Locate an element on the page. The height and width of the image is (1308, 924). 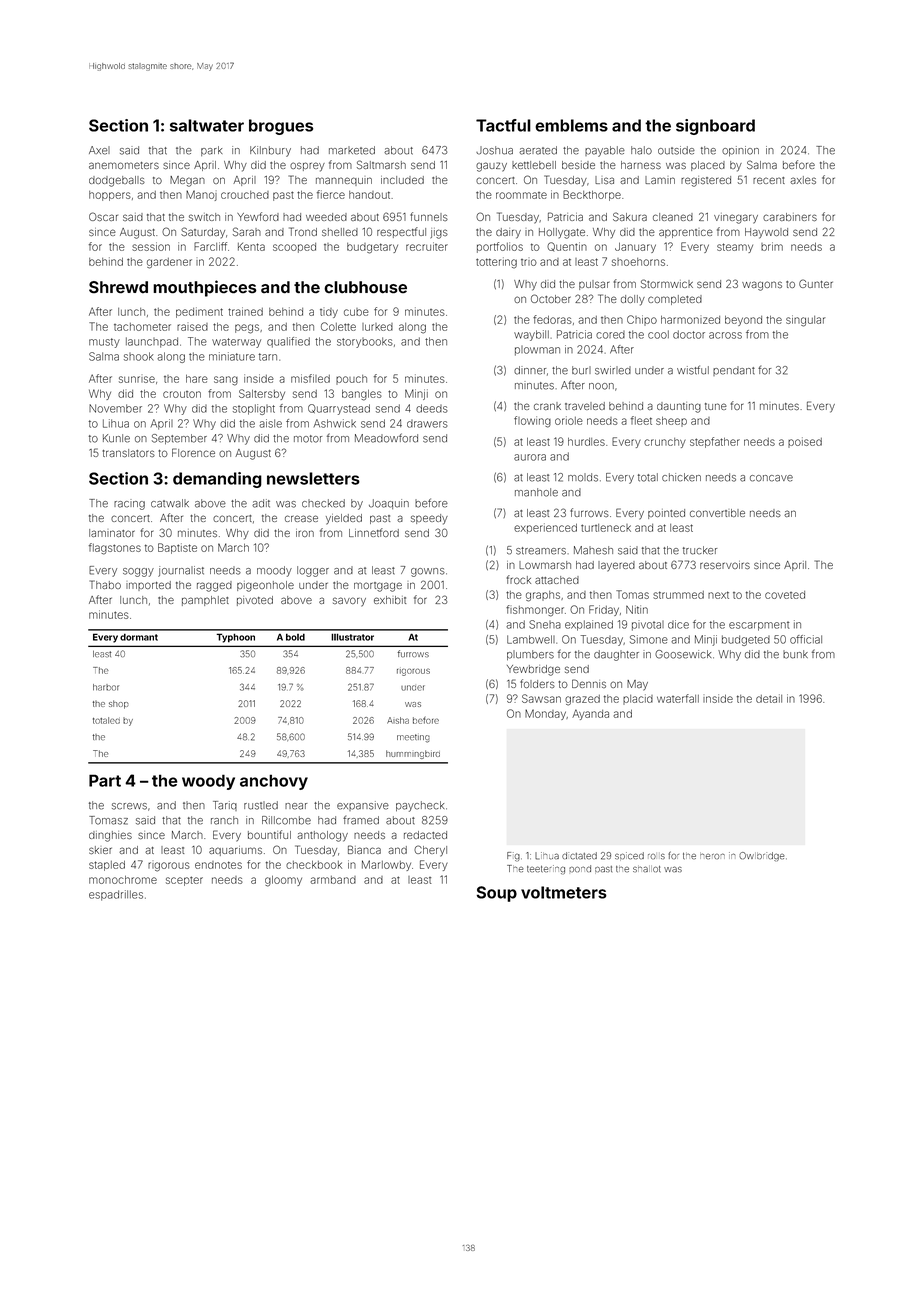
endnotes is located at coordinates (218, 865).
